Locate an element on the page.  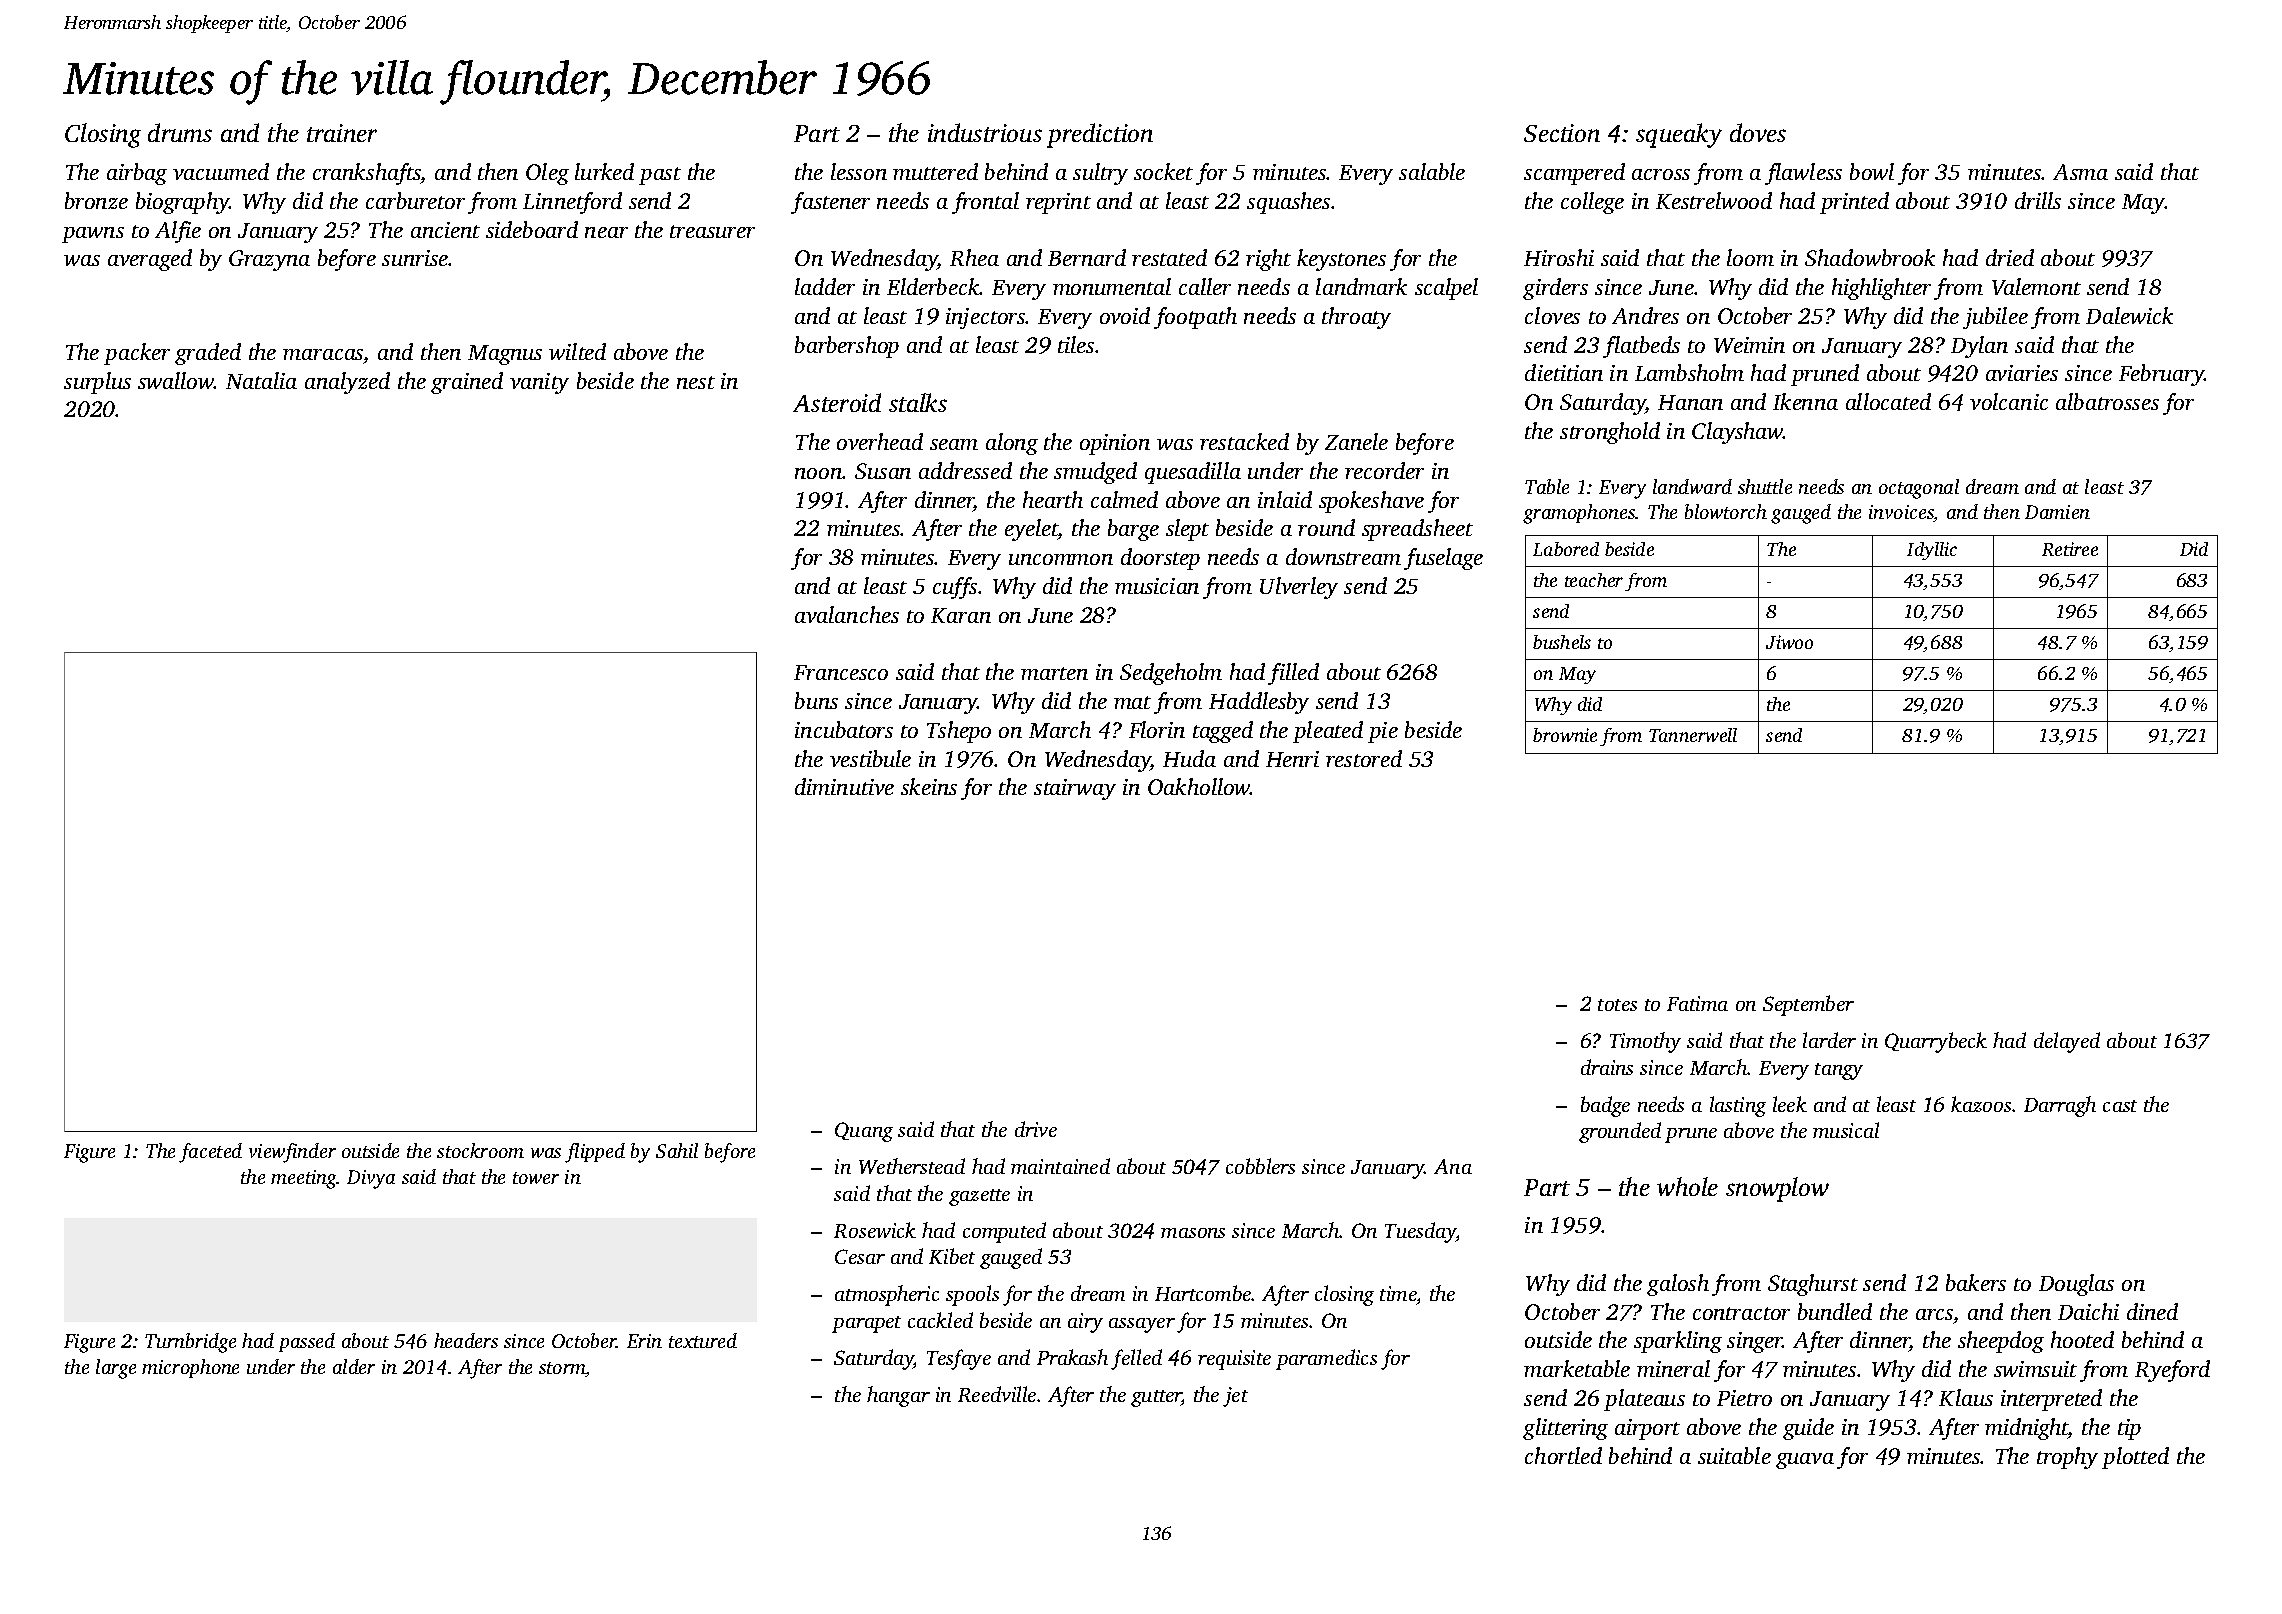
monumental is located at coordinates (1112, 286).
